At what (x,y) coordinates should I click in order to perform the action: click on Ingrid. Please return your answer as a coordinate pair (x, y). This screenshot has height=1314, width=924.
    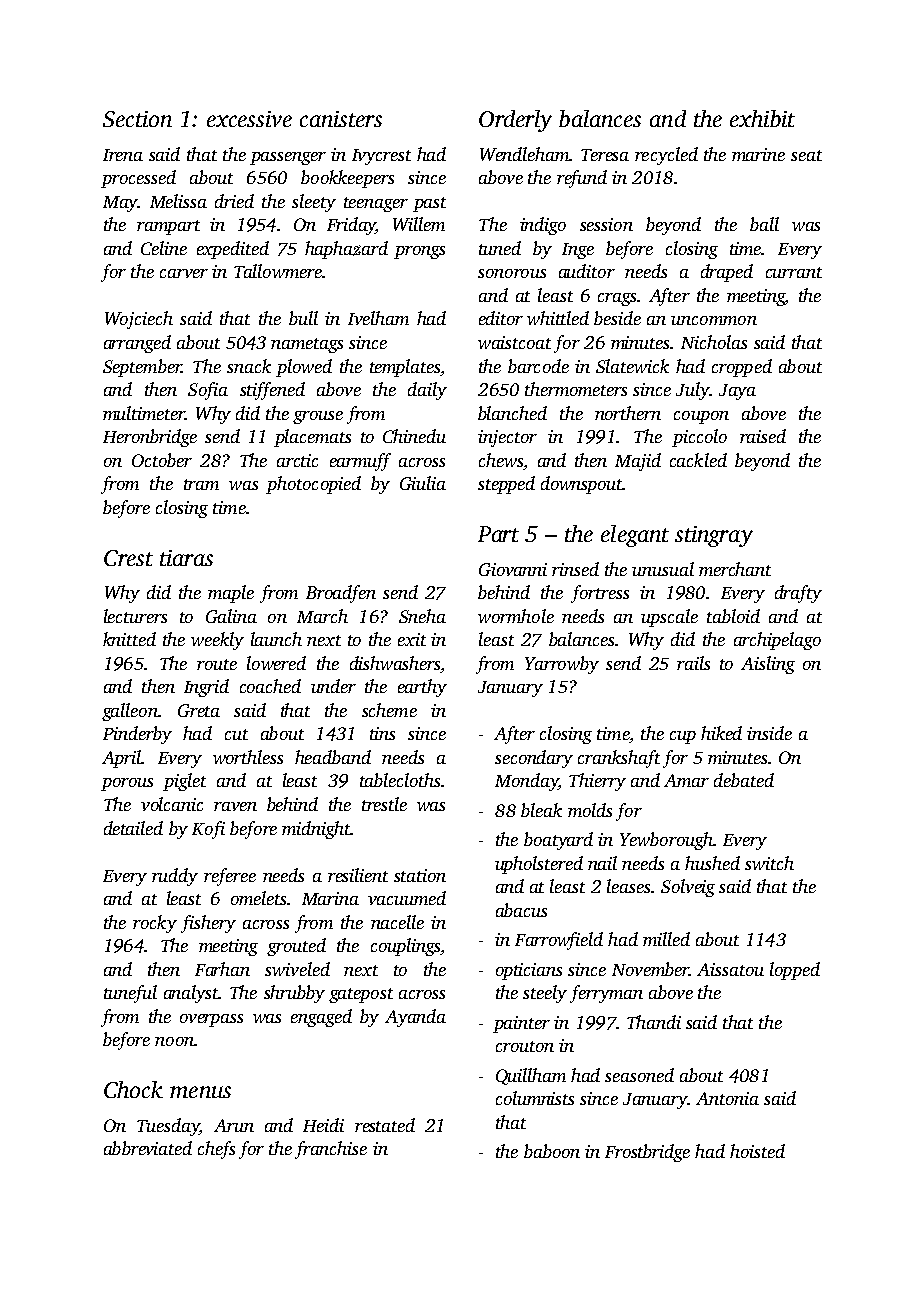
    Looking at the image, I should click on (206, 688).
